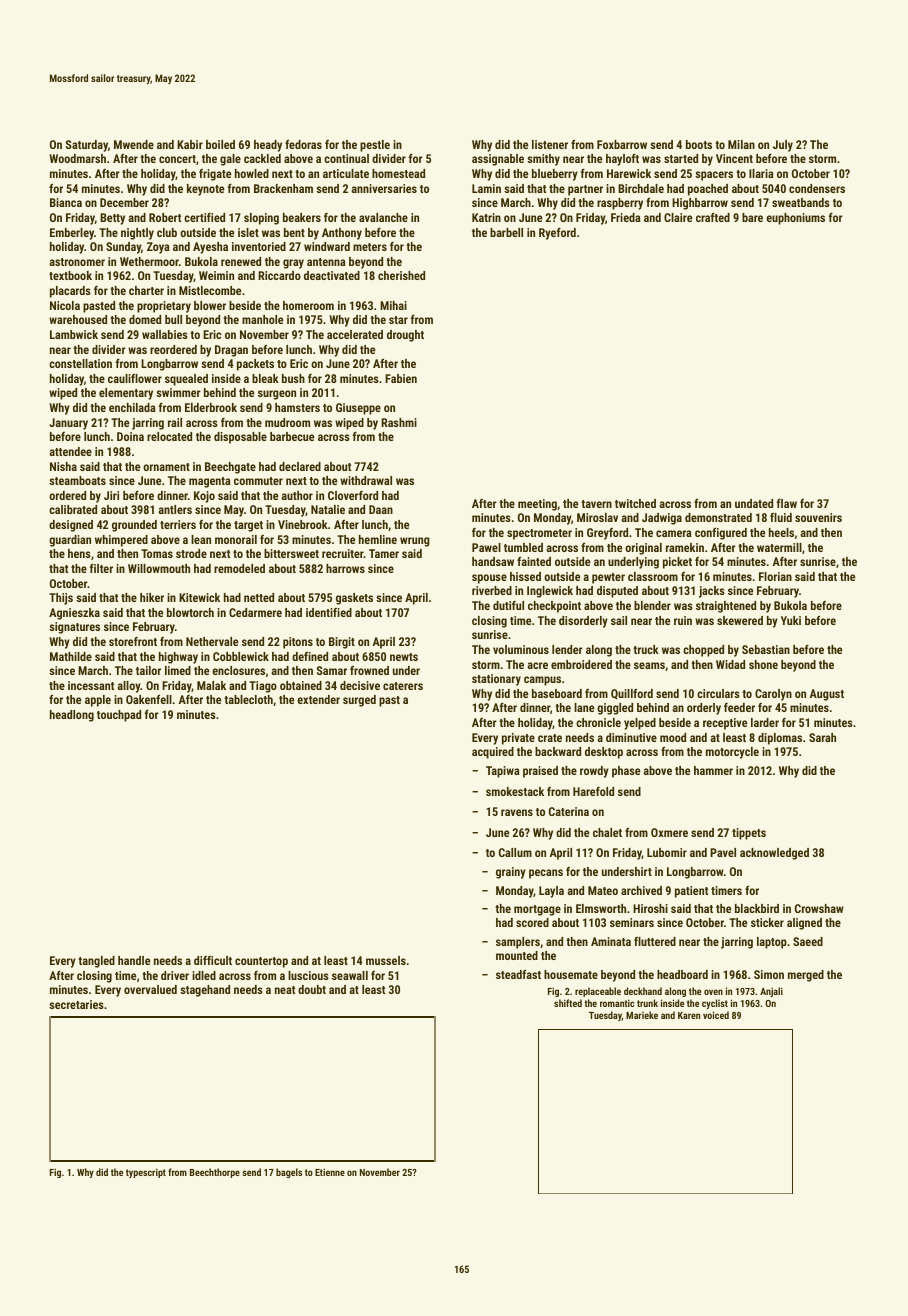 Image resolution: width=908 pixels, height=1316 pixels. Describe the element at coordinates (146, 1173) in the screenshot. I see `typescript` at that location.
